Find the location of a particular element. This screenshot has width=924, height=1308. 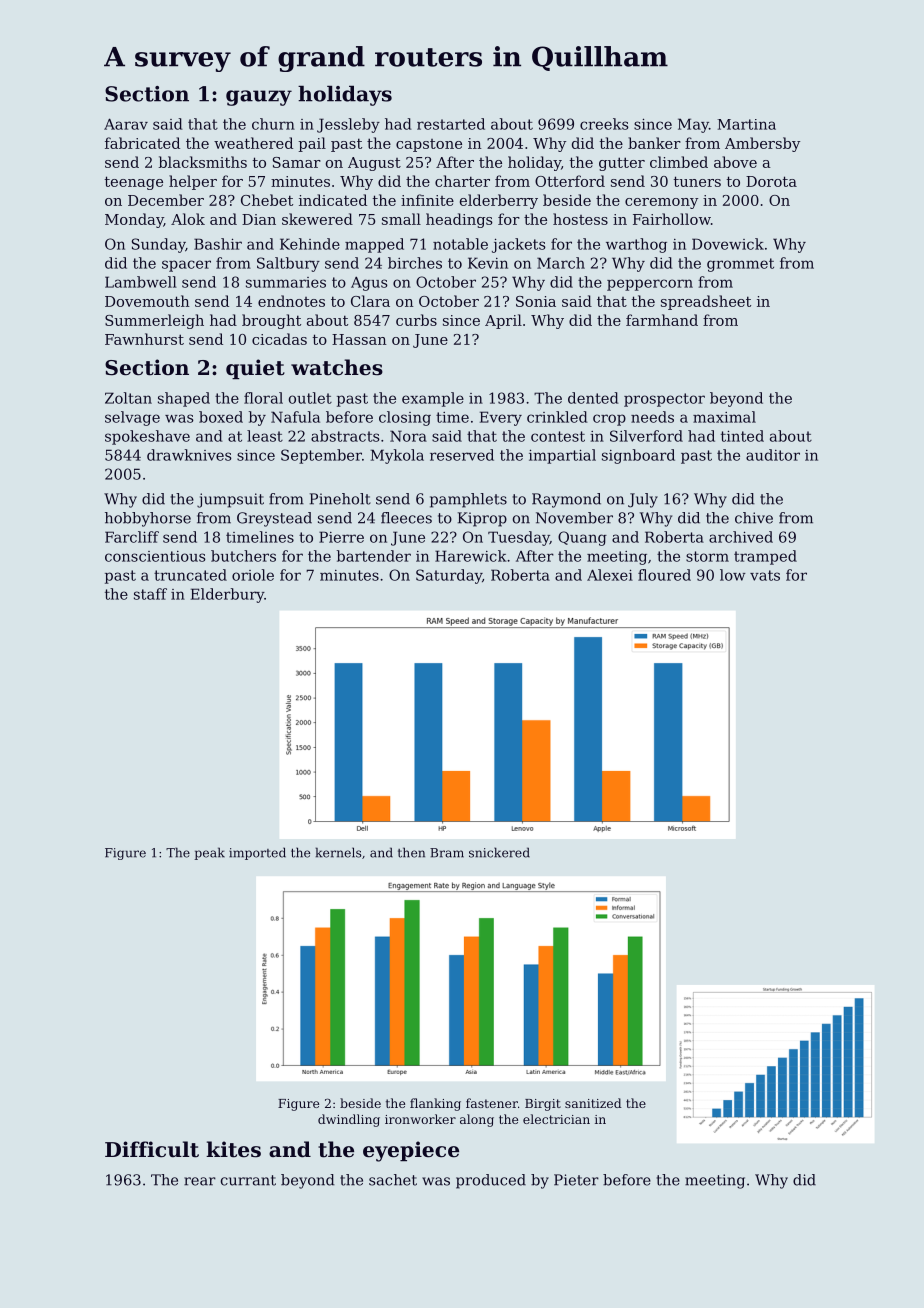

Lambwell is located at coordinates (141, 282).
